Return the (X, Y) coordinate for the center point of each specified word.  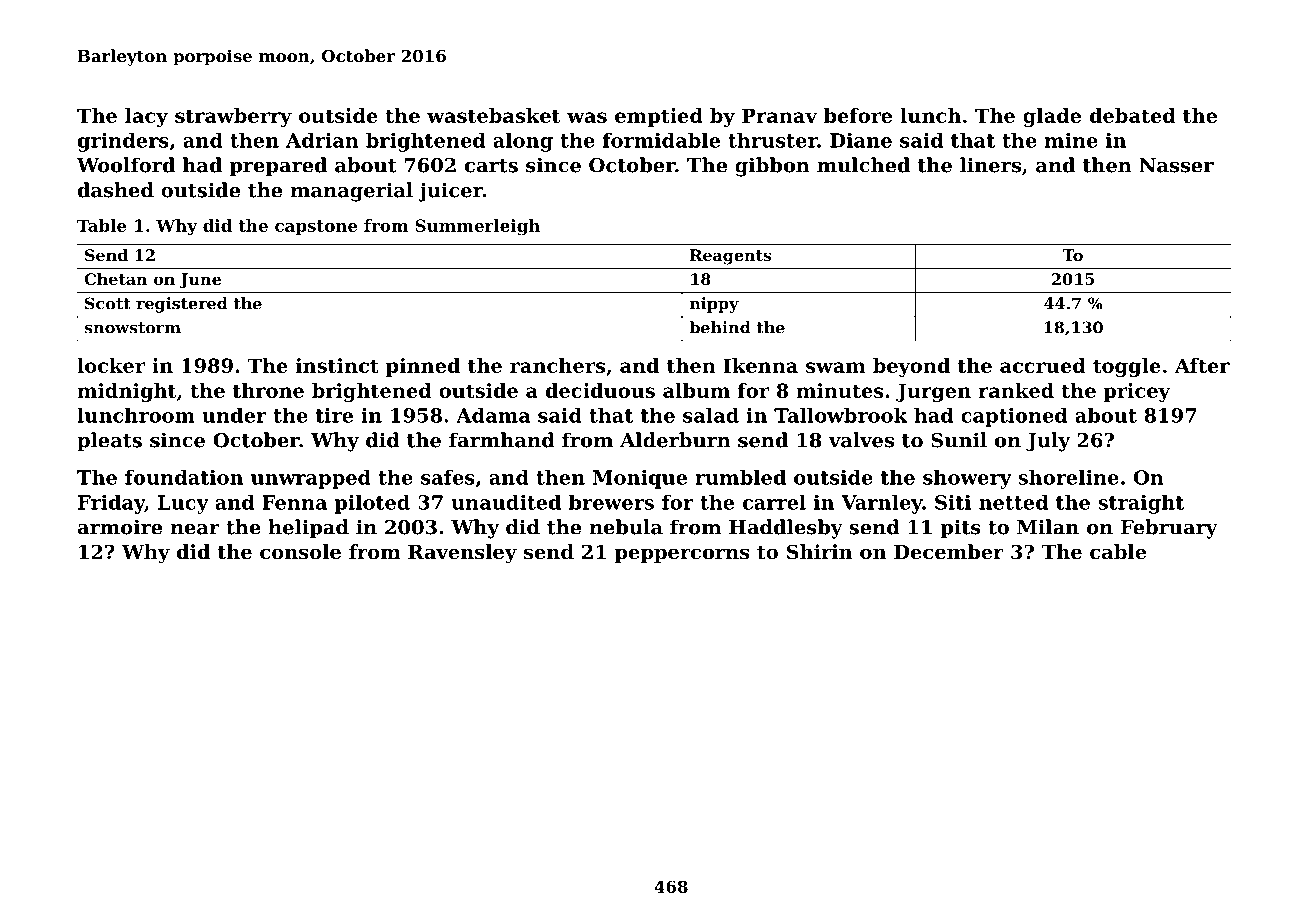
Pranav (779, 115)
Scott (108, 303)
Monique (640, 479)
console (300, 552)
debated (1133, 115)
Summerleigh (477, 227)
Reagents (731, 257)
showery (967, 479)
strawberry (233, 117)
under (234, 415)
